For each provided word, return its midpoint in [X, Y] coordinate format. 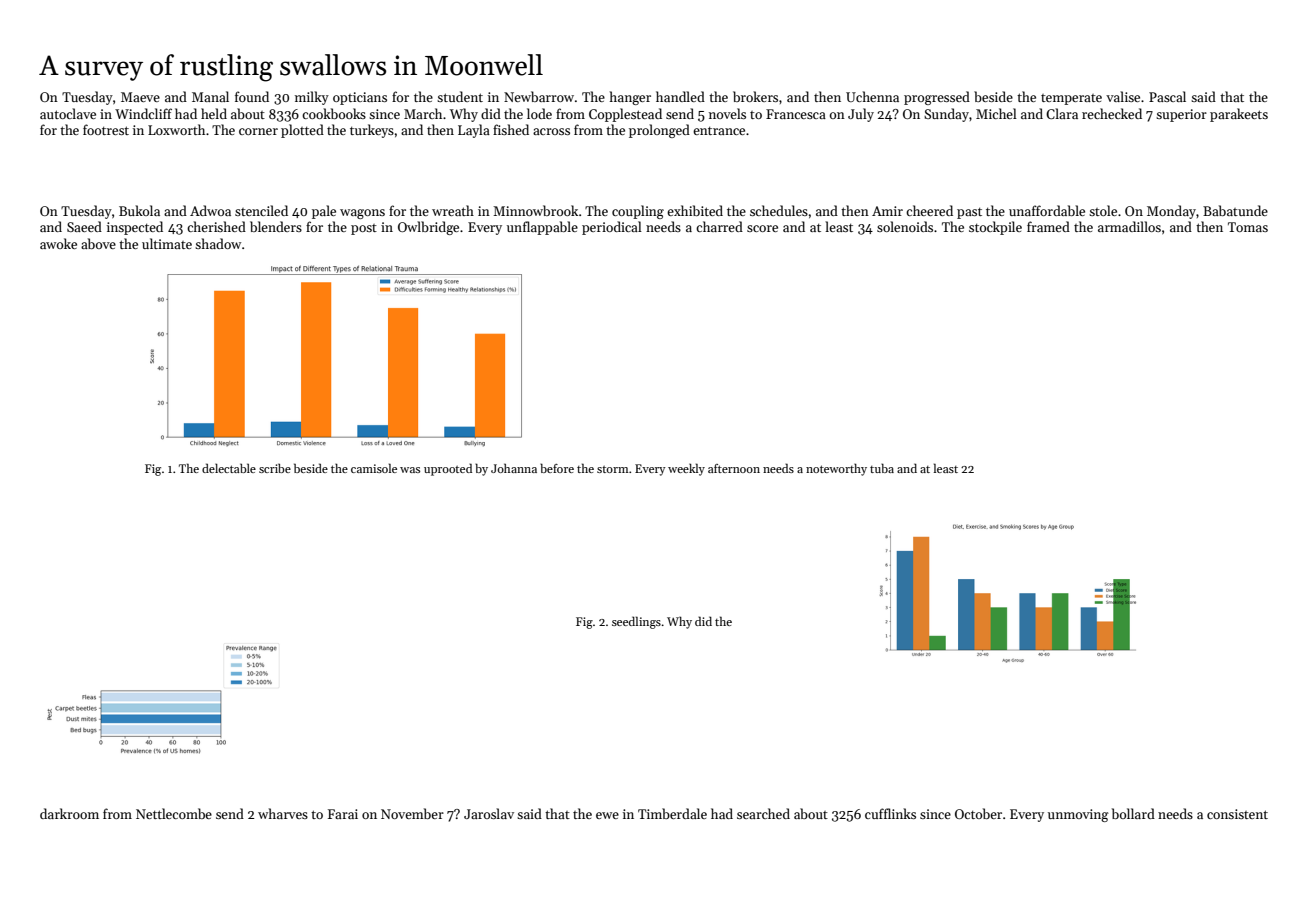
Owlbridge [428, 228]
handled [680, 96]
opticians [360, 98]
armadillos [1129, 226]
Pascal [1167, 96]
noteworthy [836, 469]
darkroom [69, 813]
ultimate [167, 243]
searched [763, 813]
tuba [882, 468]
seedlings [636, 622]
